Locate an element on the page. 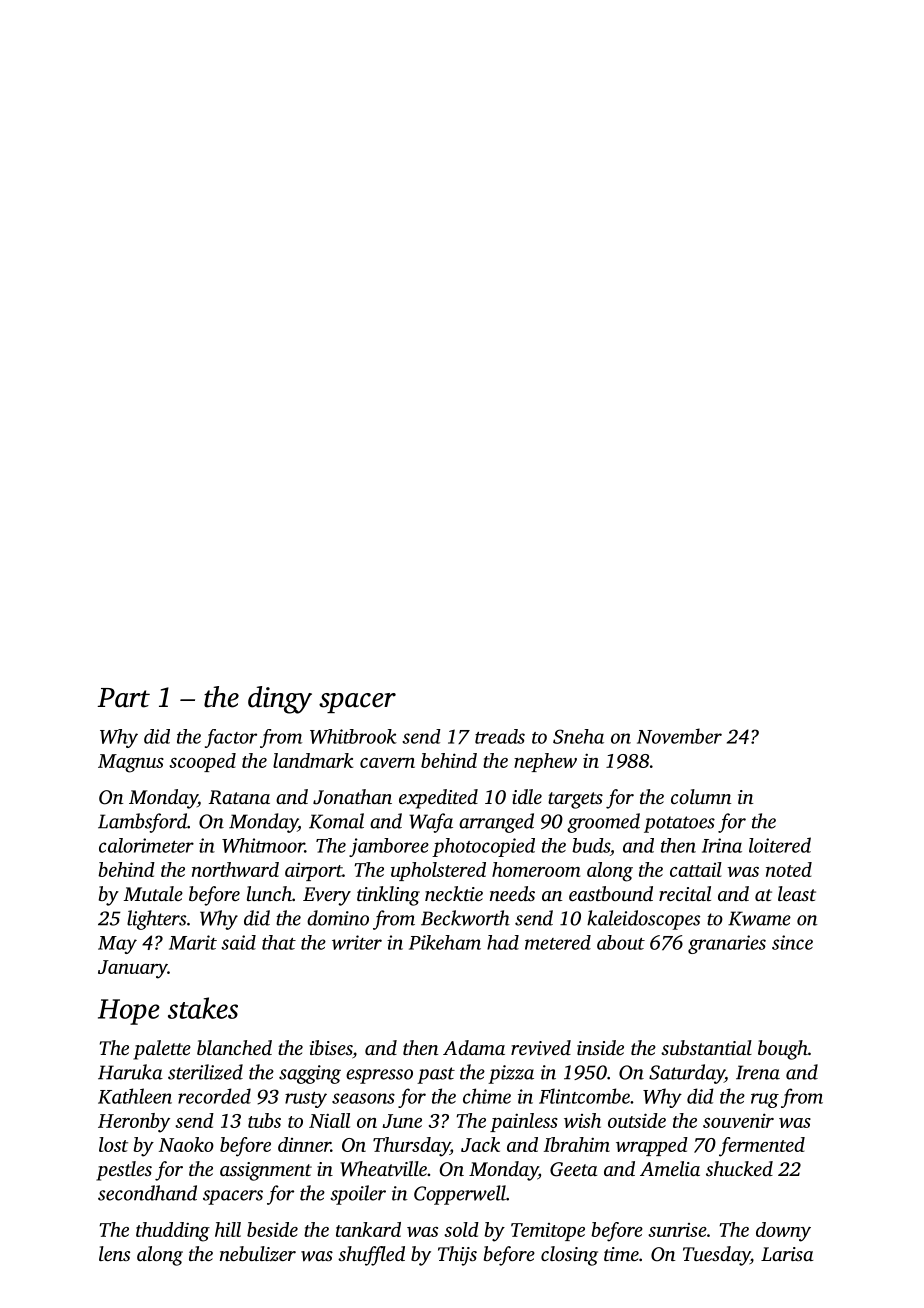  November is located at coordinates (679, 736).
